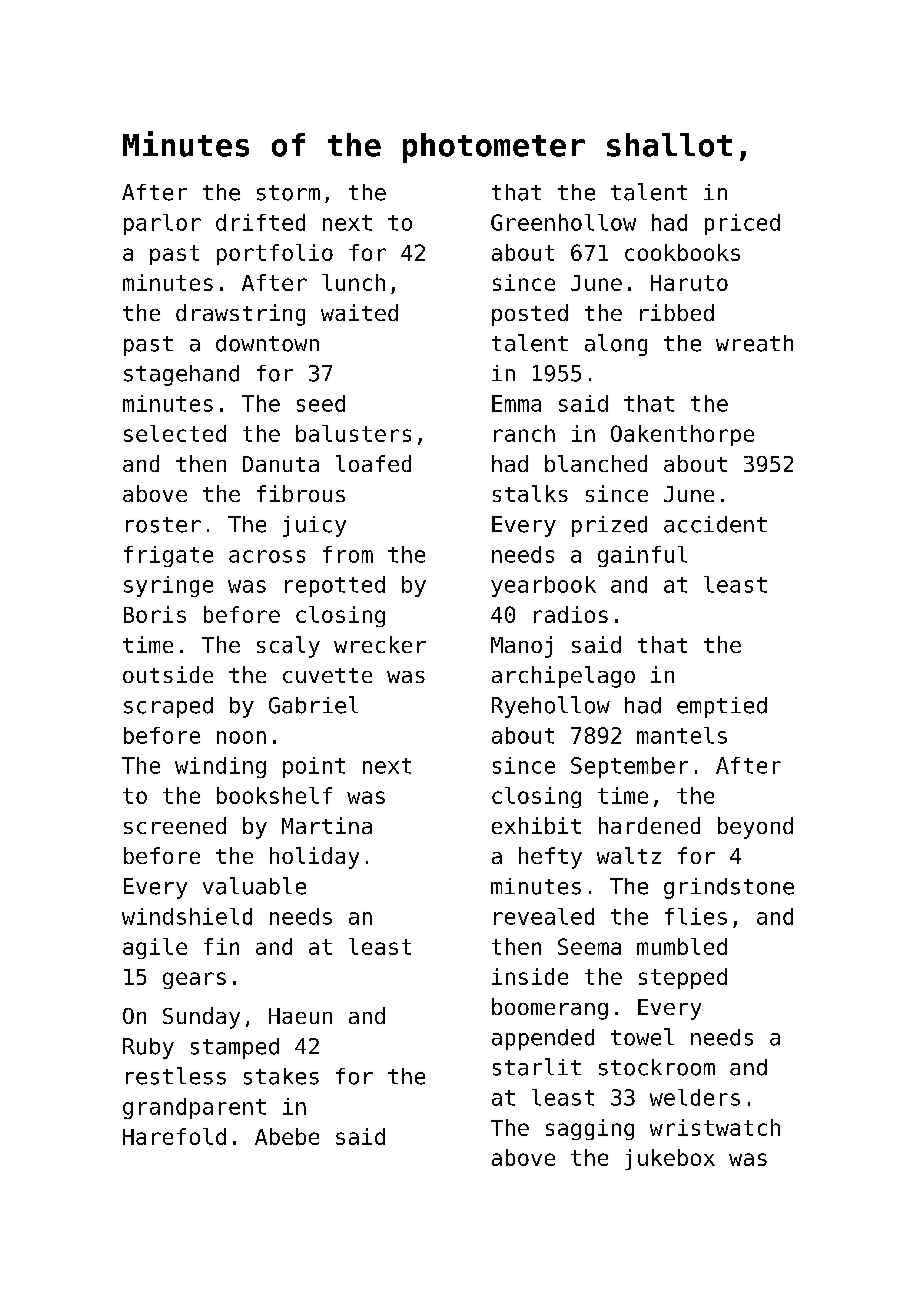 The image size is (924, 1311). I want to click on frigate, so click(168, 556).
